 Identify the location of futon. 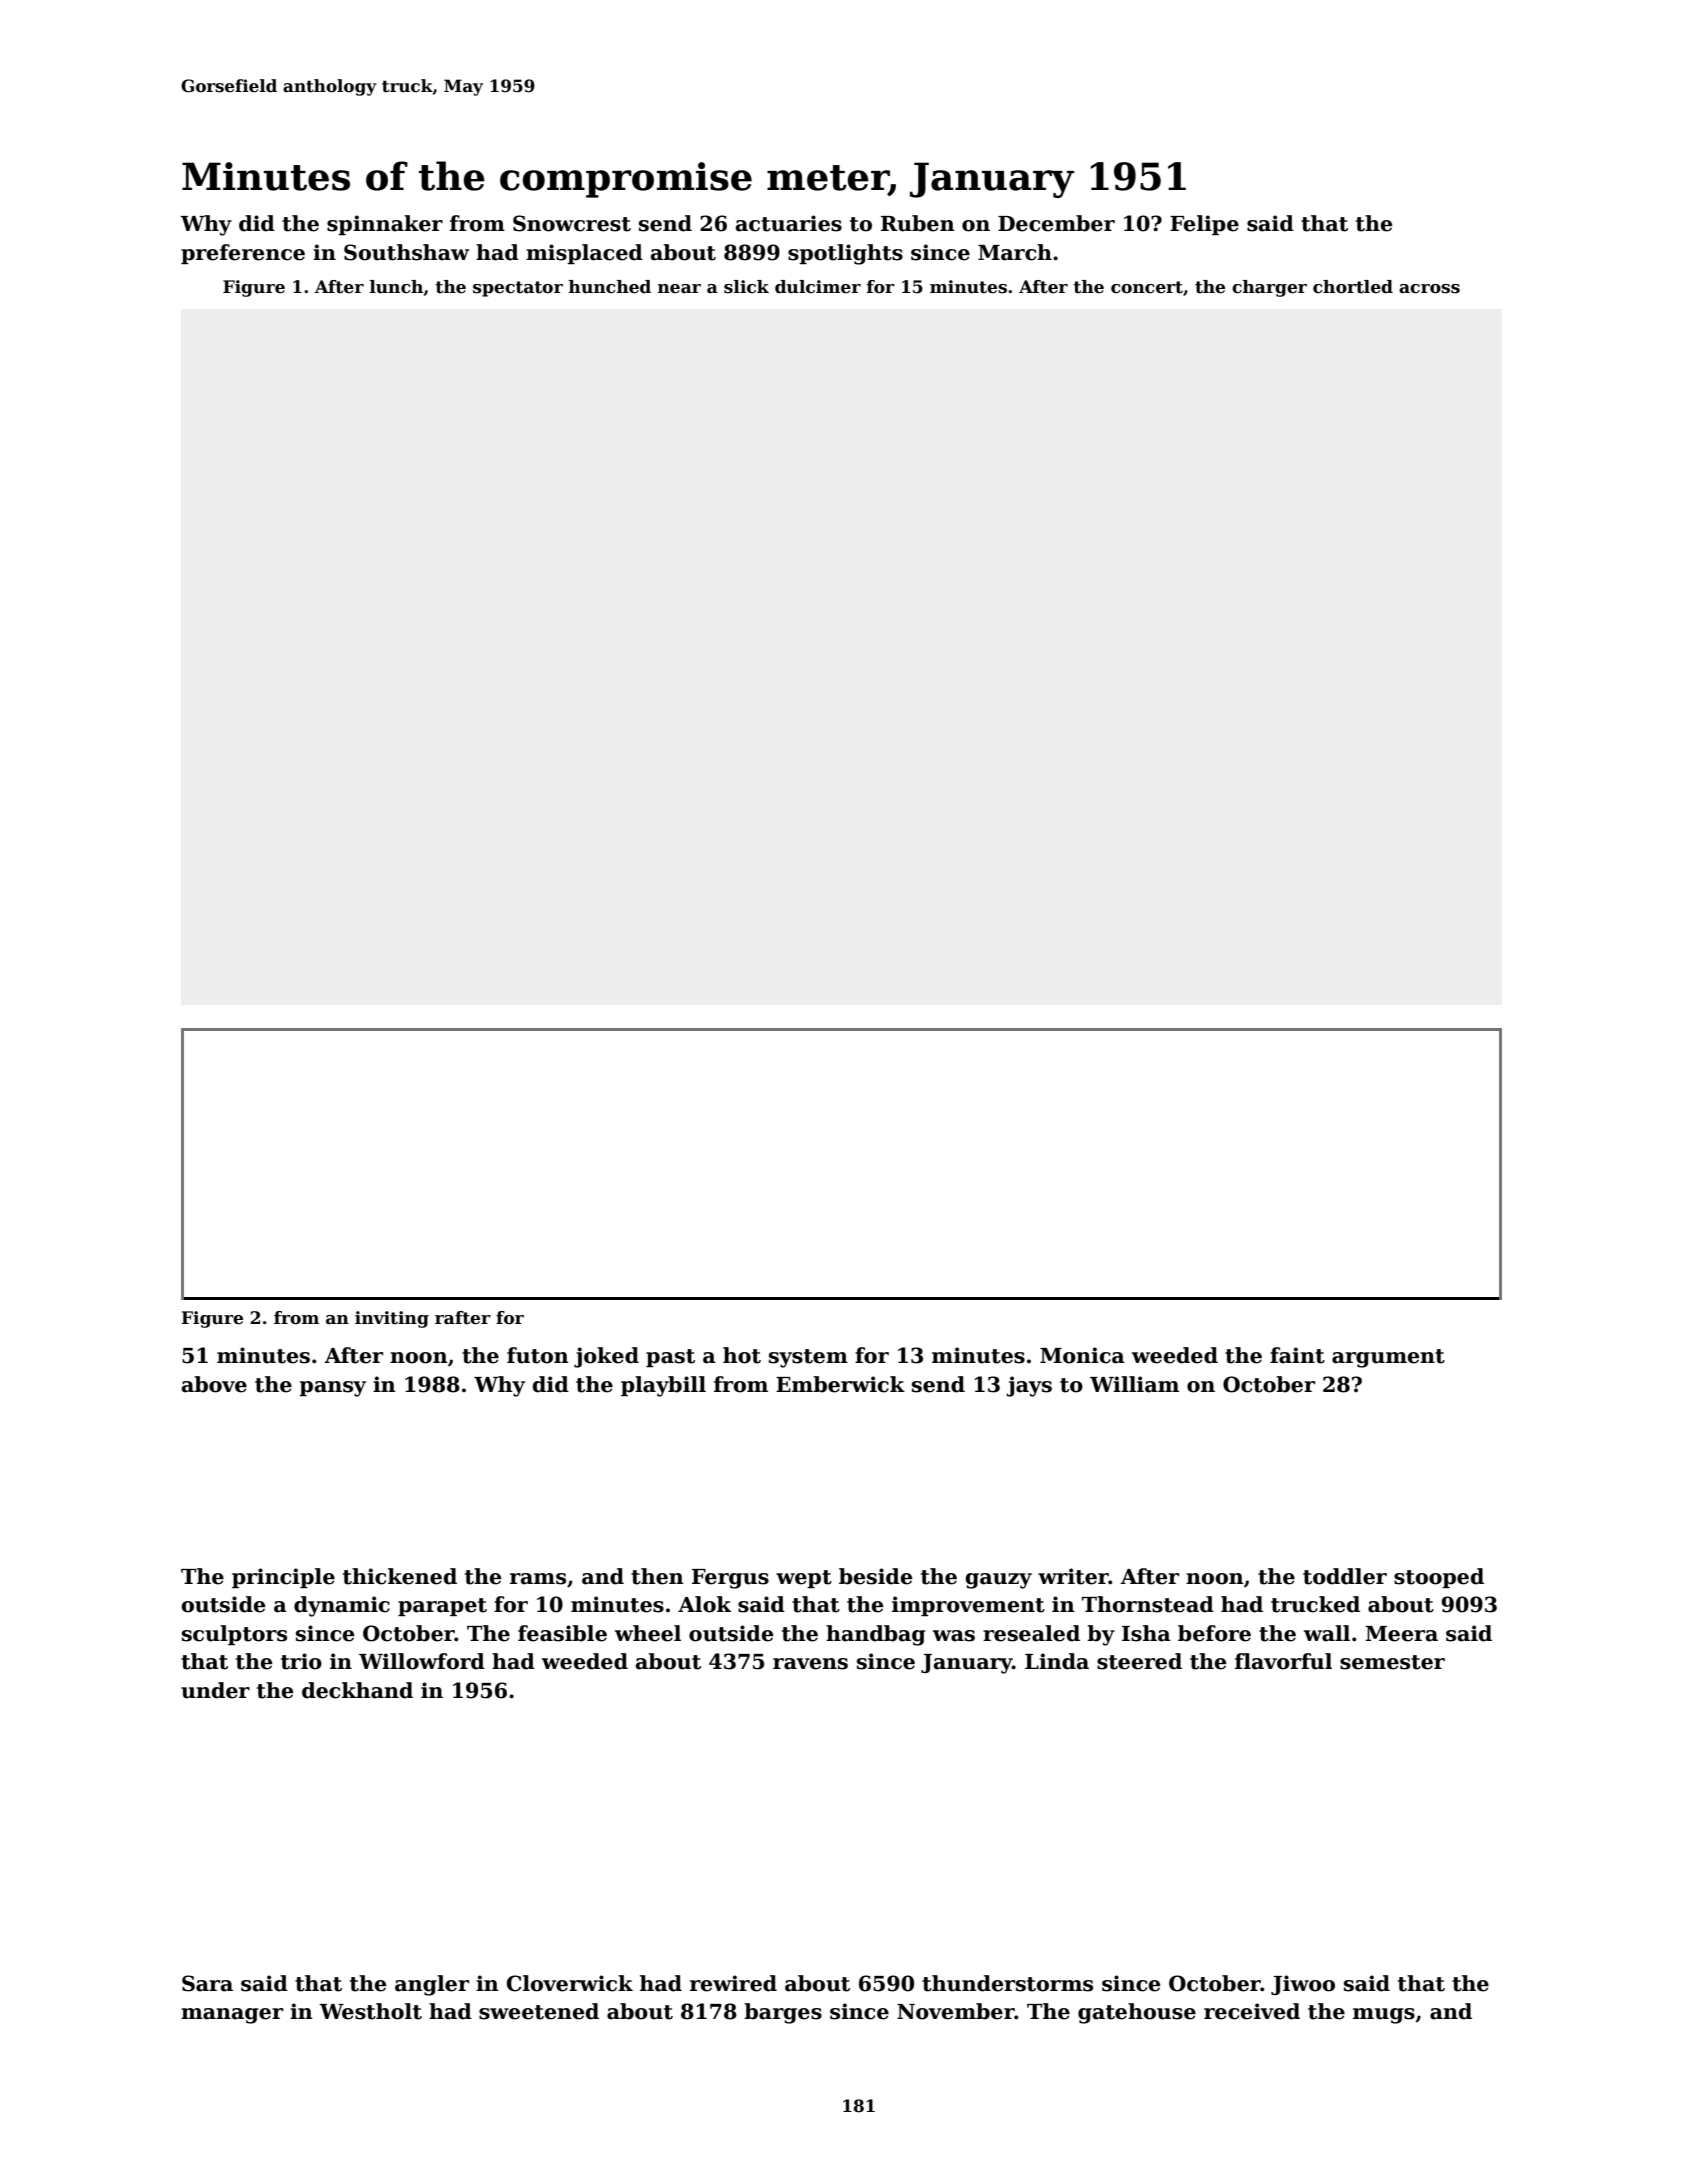
(538, 1355).
